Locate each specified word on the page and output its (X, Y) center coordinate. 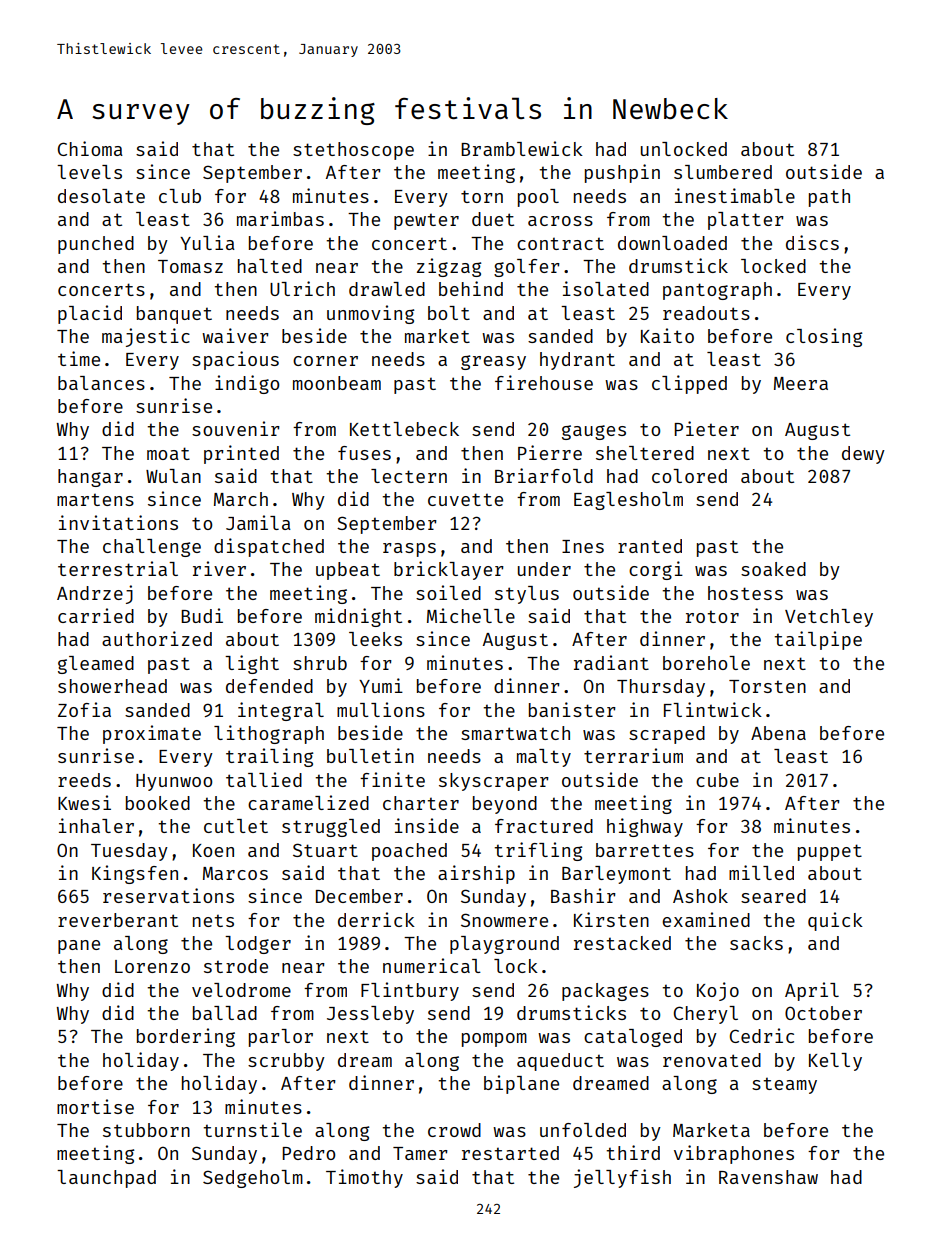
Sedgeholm (253, 1179)
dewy (863, 455)
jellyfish (622, 1178)
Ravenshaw (768, 1177)
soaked (773, 569)
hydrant (577, 361)
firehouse (544, 382)
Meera (801, 383)
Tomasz (190, 266)
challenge (152, 548)
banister (572, 709)
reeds (84, 780)
